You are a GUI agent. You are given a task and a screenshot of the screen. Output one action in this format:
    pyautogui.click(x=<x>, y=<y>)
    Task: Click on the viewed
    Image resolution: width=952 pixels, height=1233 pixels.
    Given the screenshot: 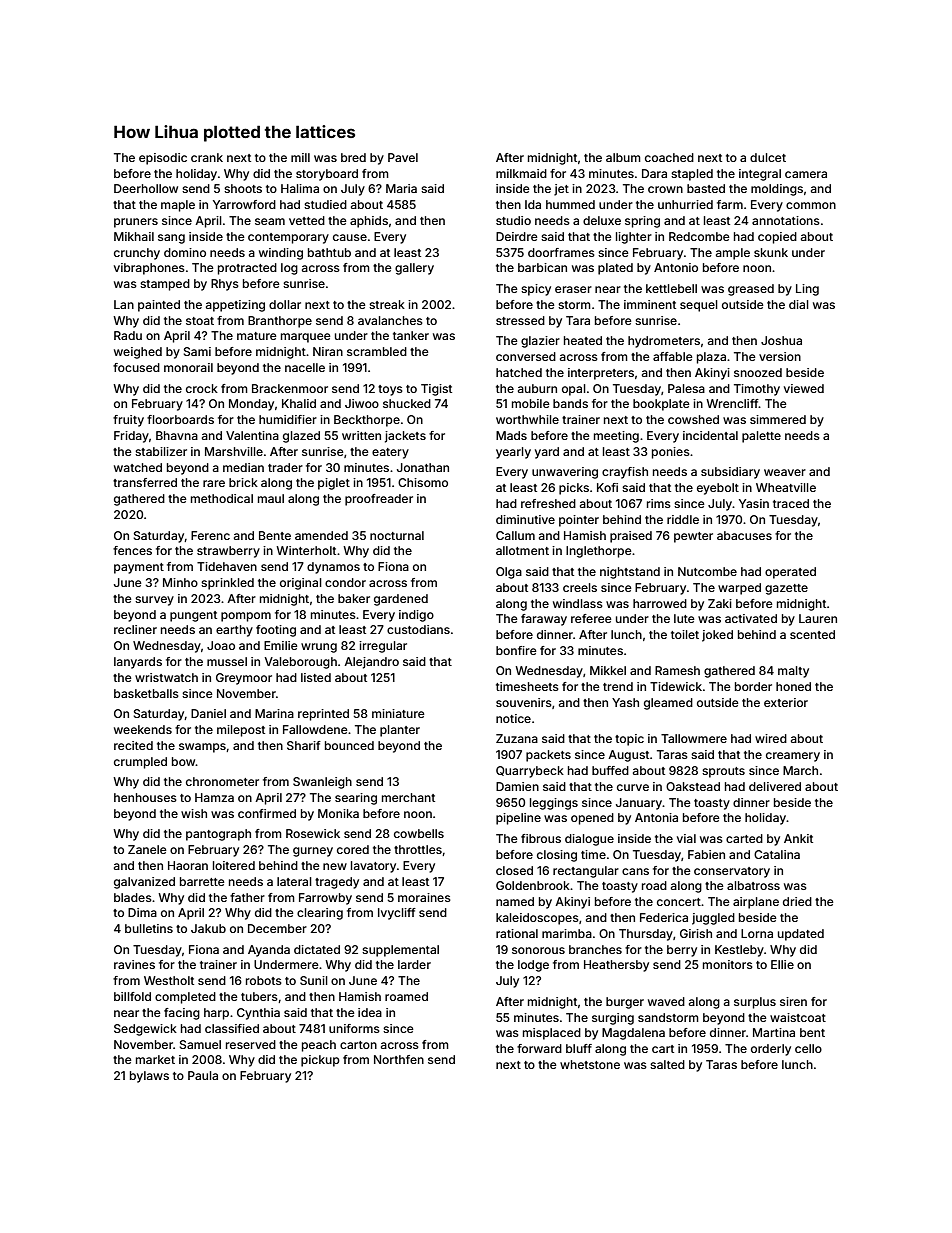 What is the action you would take?
    pyautogui.click(x=804, y=388)
